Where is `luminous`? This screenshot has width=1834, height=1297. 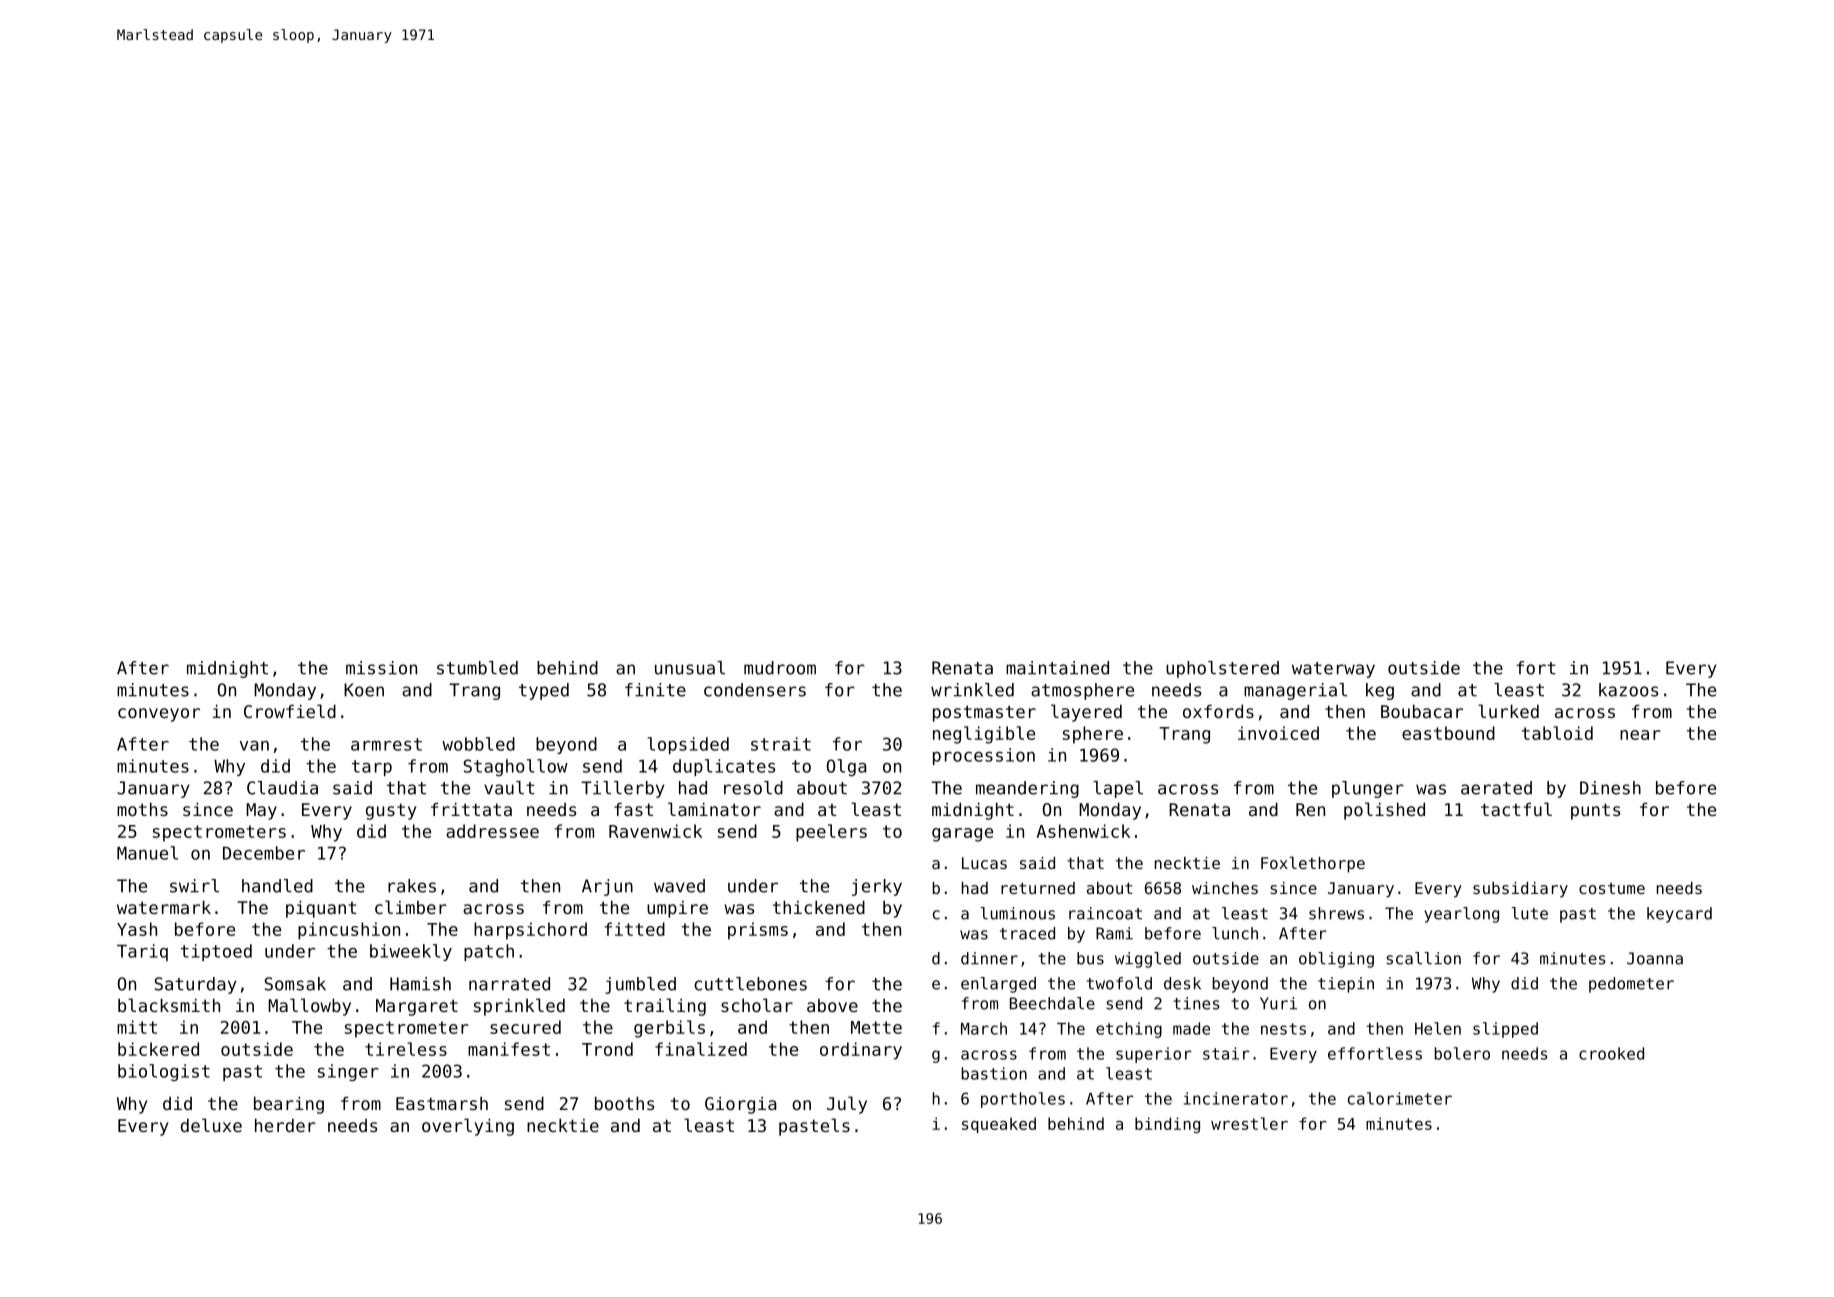
luminous is located at coordinates (1017, 913).
